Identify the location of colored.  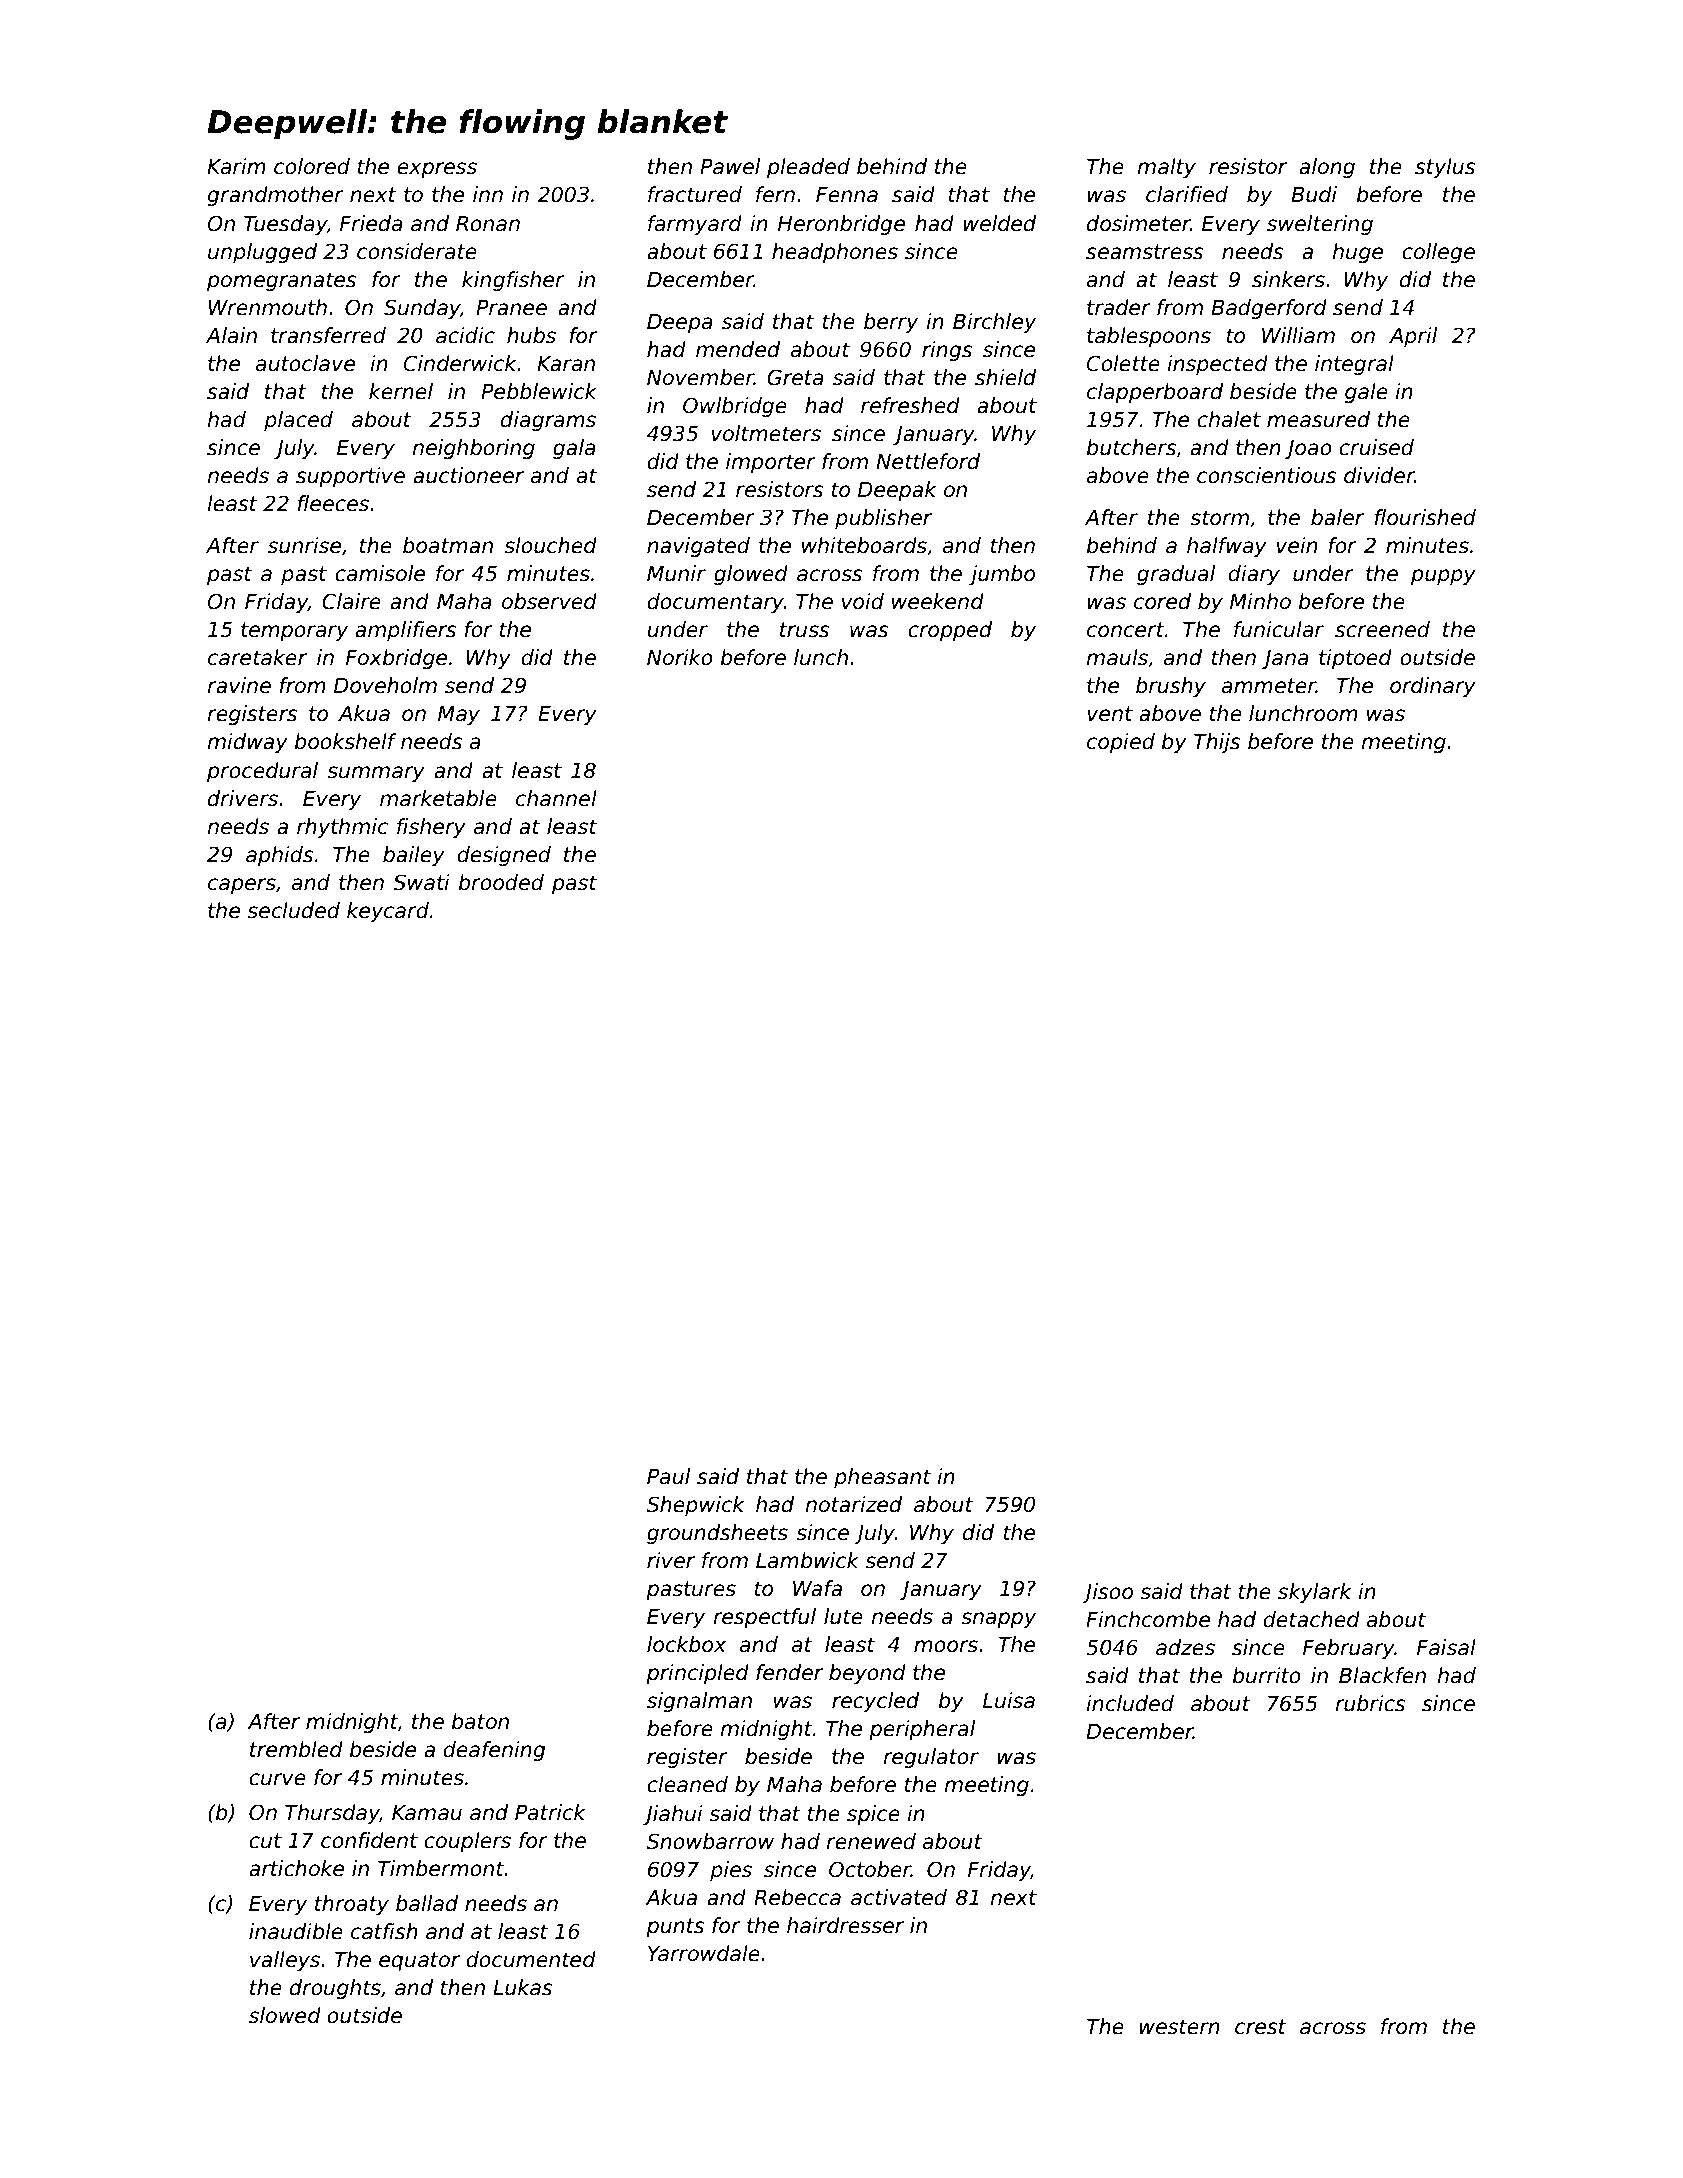
(312, 166).
